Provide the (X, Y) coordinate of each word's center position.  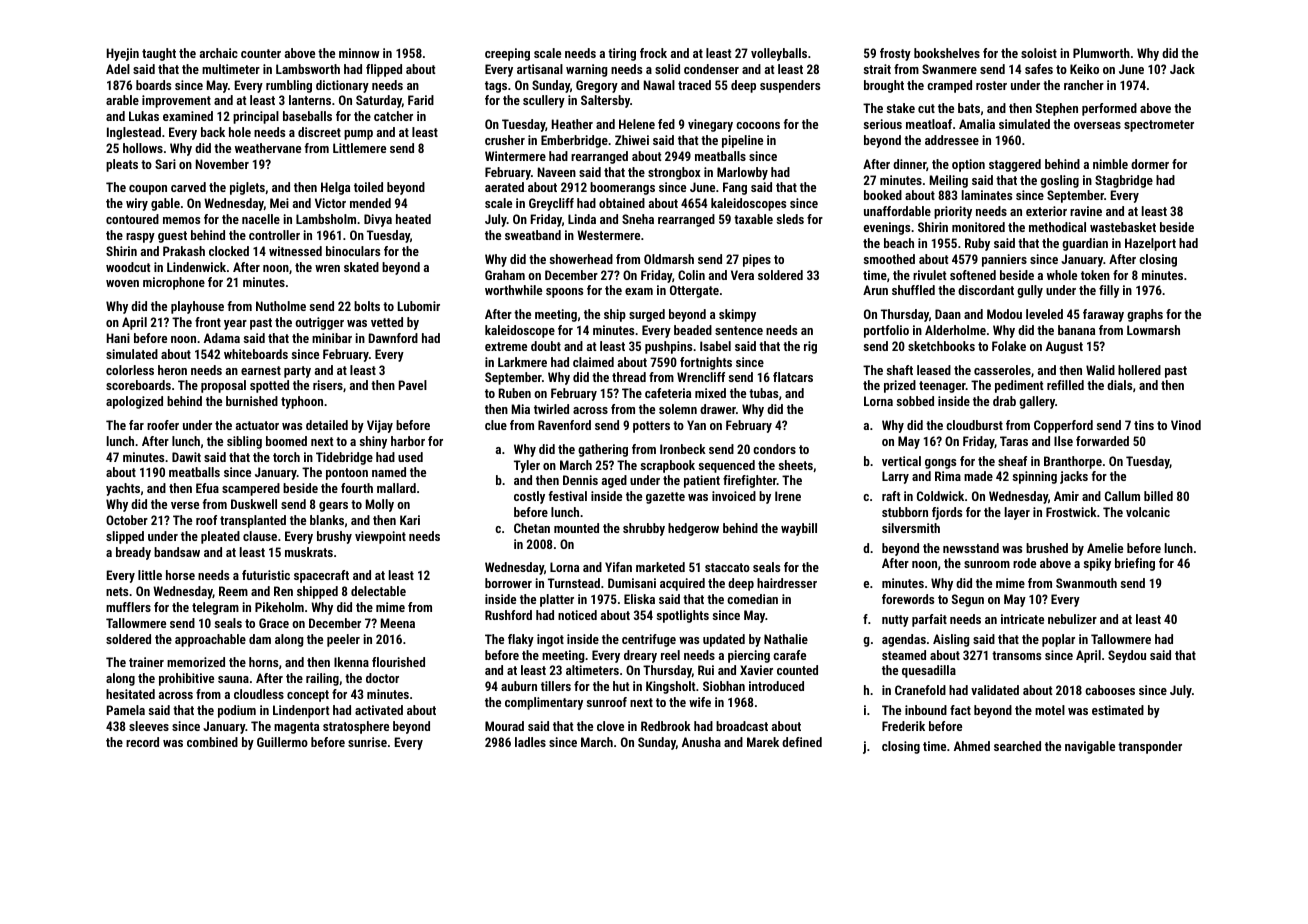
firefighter (750, 481)
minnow (359, 53)
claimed (593, 362)
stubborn (905, 512)
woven (122, 283)
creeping (507, 54)
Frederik (903, 726)
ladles (530, 742)
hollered (1139, 370)
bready (133, 553)
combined (212, 742)
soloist (1039, 53)
